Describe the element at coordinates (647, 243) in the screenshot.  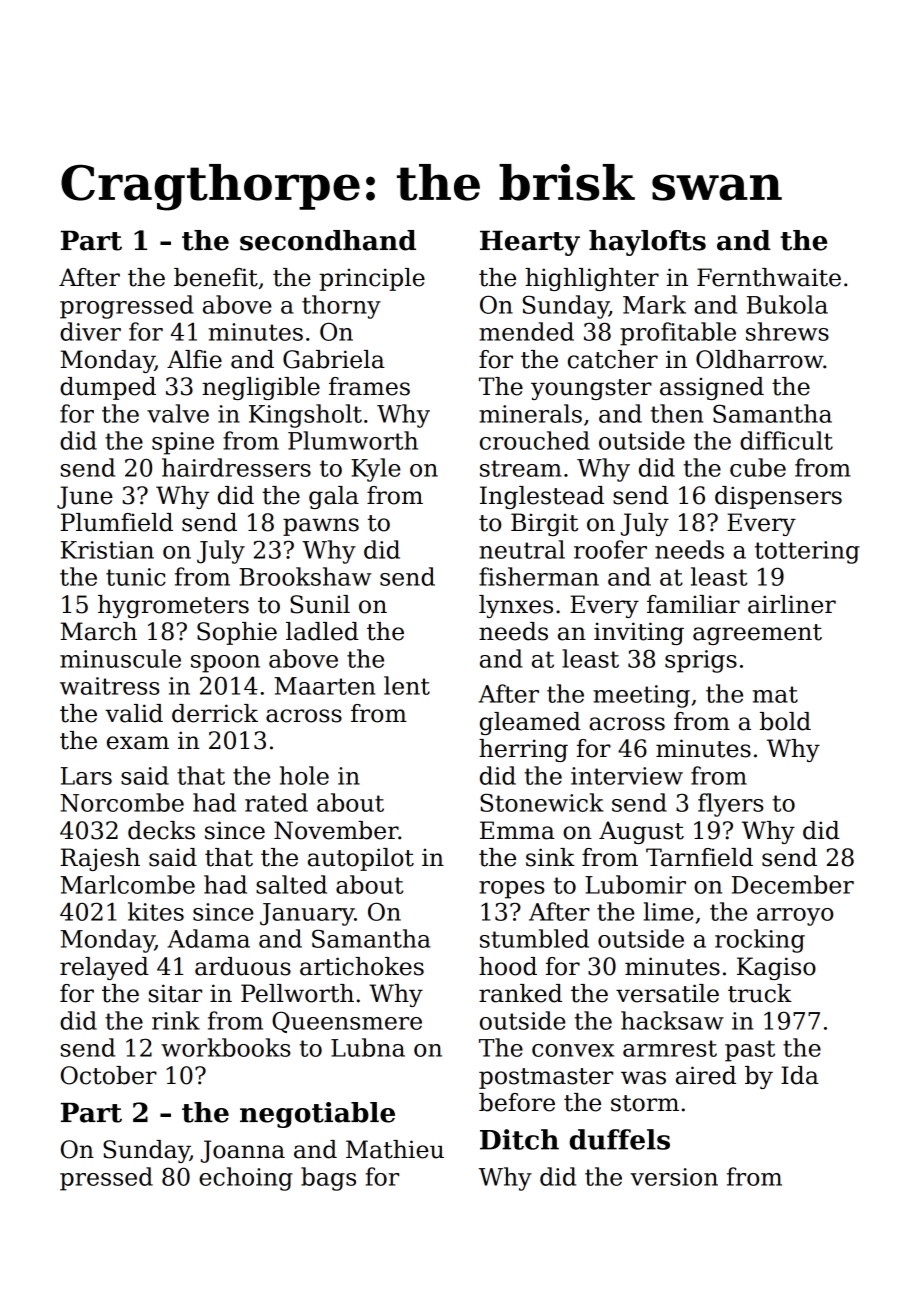
I see `haylofts` at that location.
